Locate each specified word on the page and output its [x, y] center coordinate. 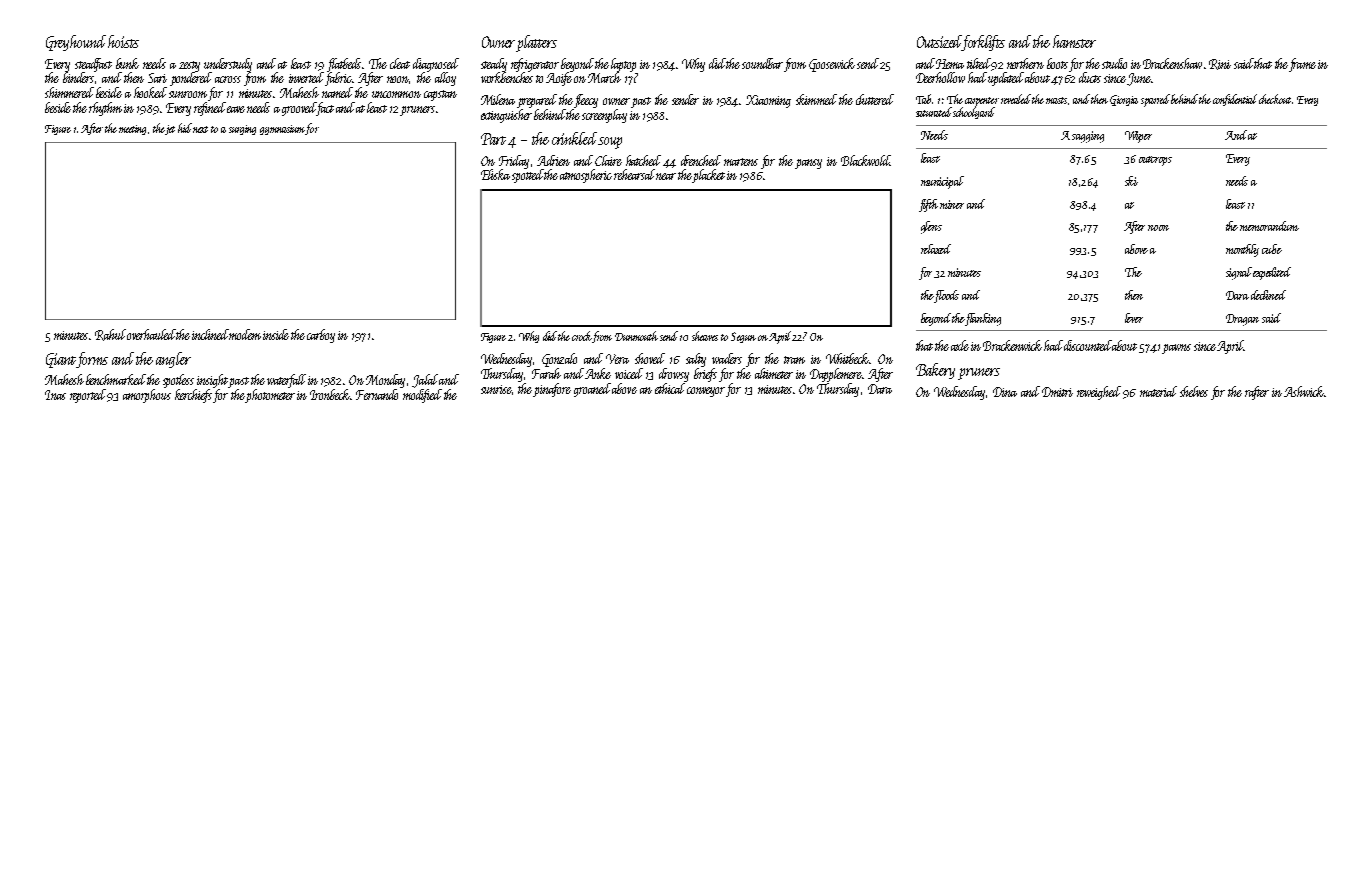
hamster [1074, 41]
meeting [132, 130]
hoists [123, 41]
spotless [178, 381]
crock [582, 336]
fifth [928, 205]
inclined [210, 334]
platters [537, 43]
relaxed [936, 249]
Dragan [1242, 320]
